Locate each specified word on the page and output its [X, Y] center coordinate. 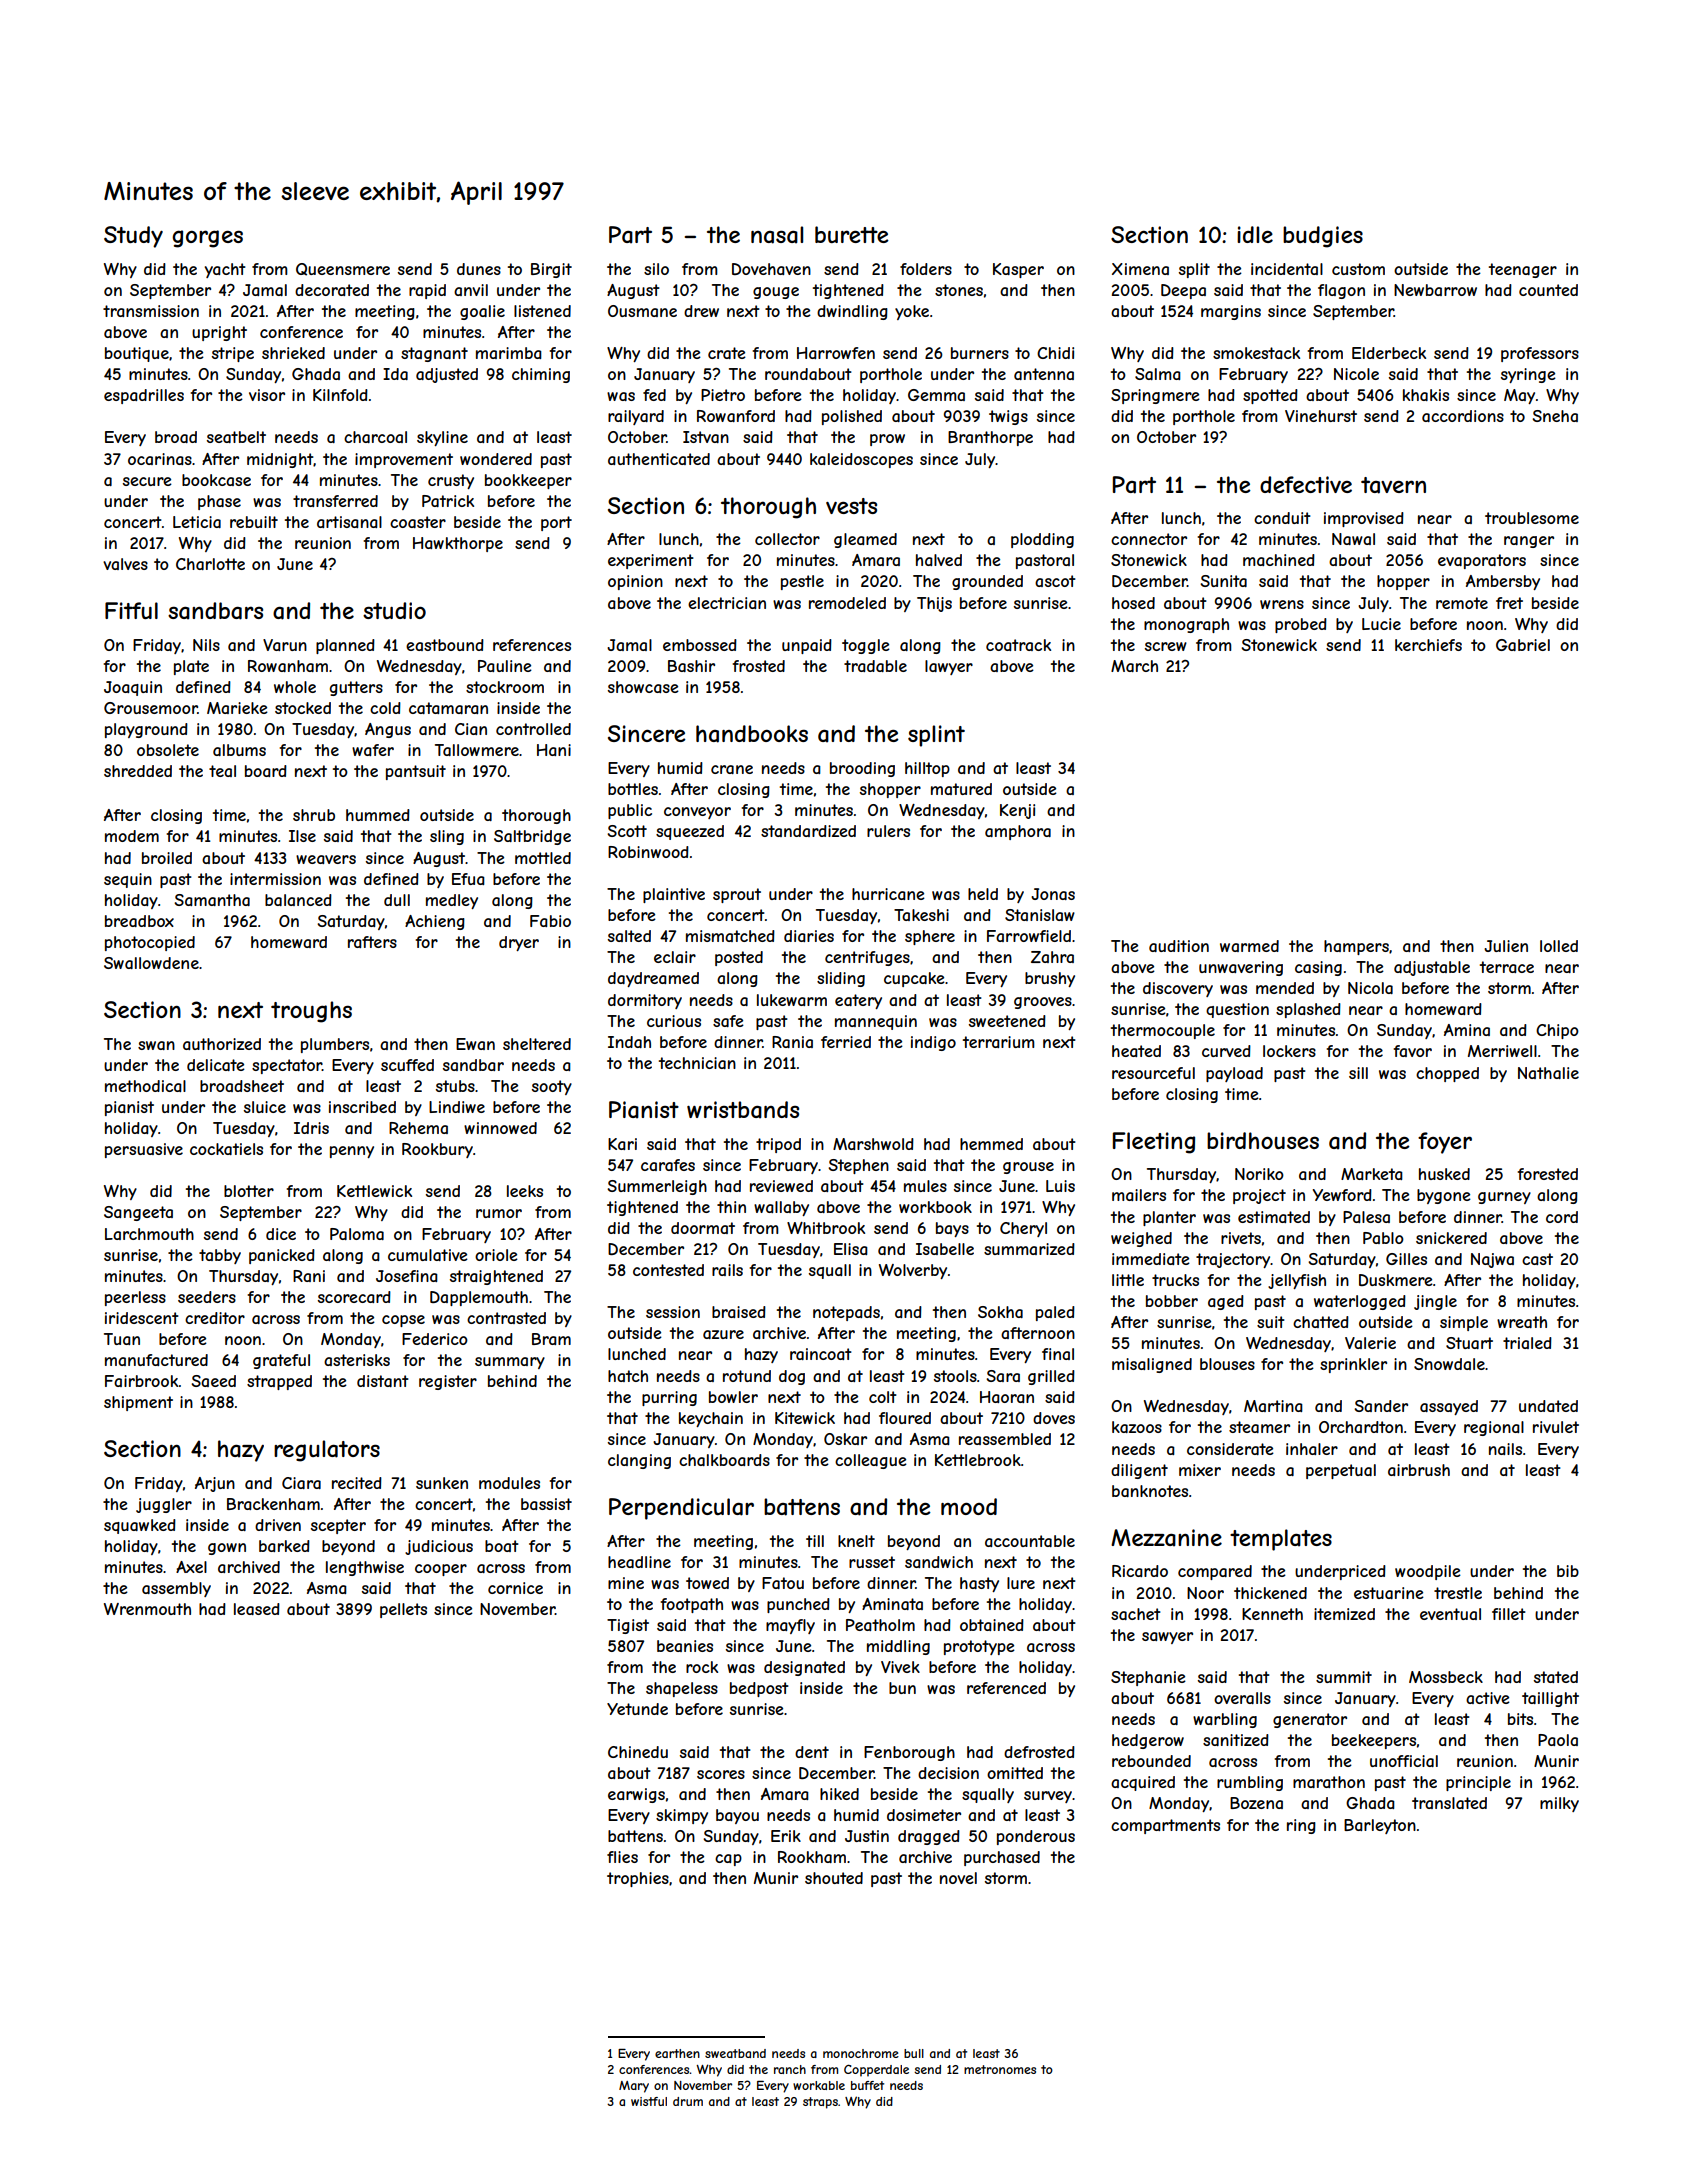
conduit [1282, 518]
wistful [649, 2101]
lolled [1559, 946]
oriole [496, 1255]
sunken [442, 1483]
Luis [1060, 1186]
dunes [479, 269]
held [983, 894]
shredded [138, 771]
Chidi [1055, 353]
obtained [992, 1625]
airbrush [1419, 1470]
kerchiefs [1428, 645]
